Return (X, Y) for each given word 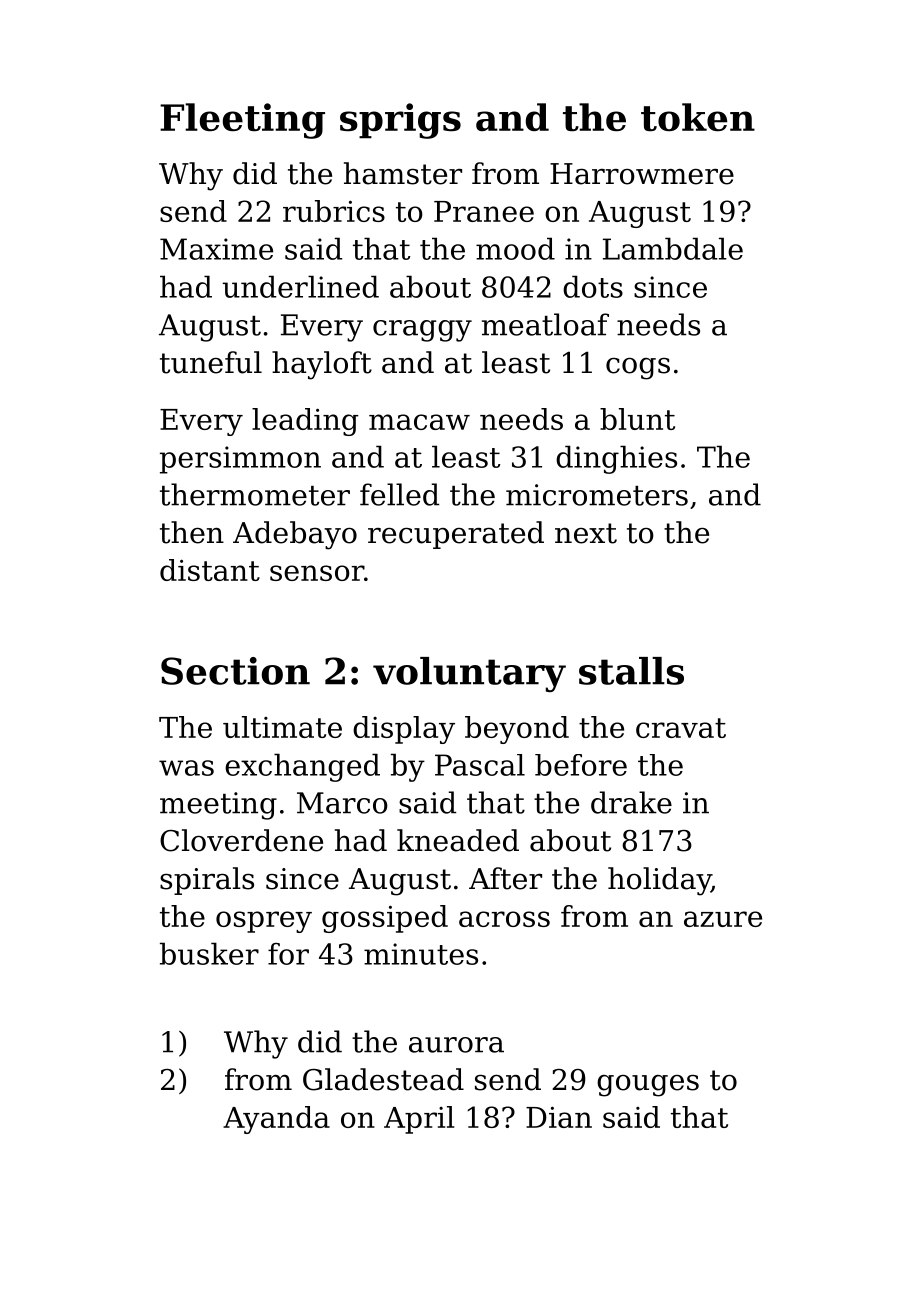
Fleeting (242, 121)
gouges (648, 1086)
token (698, 117)
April (419, 1120)
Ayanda (276, 1120)
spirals (207, 881)
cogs (638, 369)
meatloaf (545, 324)
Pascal (480, 765)
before (581, 765)
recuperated (456, 535)
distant (210, 570)
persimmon (240, 460)
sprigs (400, 121)
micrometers (597, 495)
